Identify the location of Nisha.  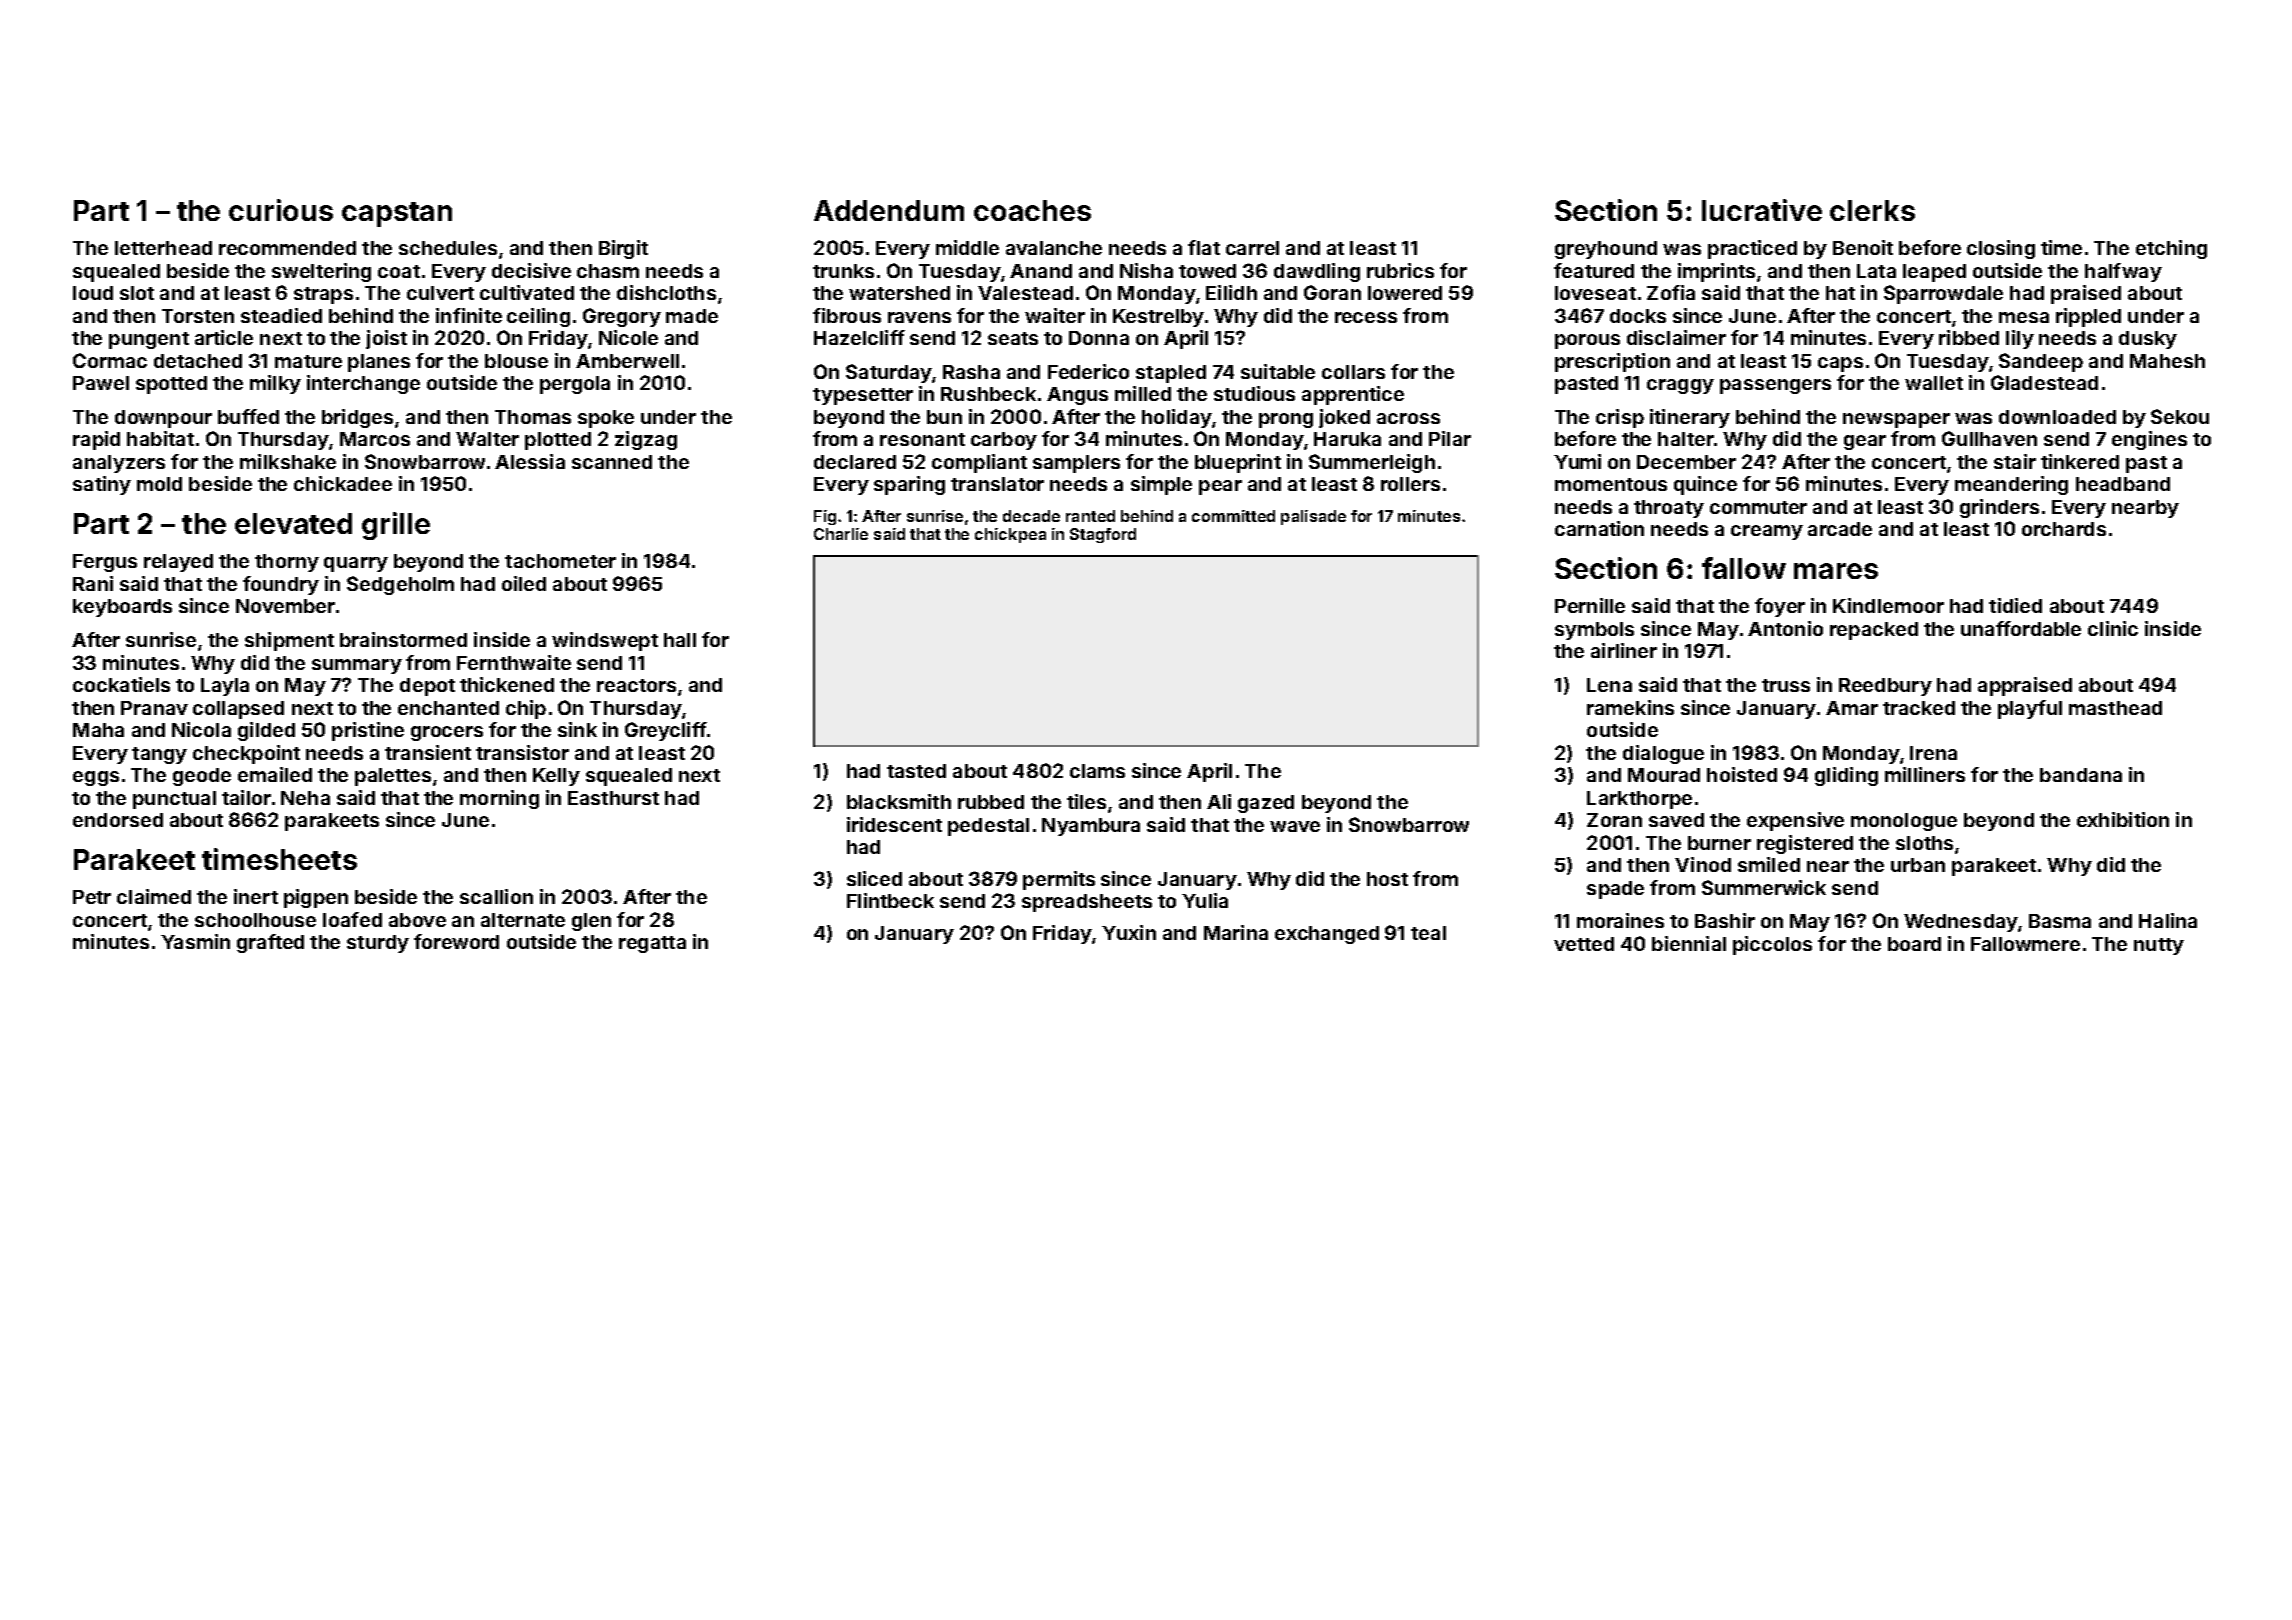
(1146, 270).
